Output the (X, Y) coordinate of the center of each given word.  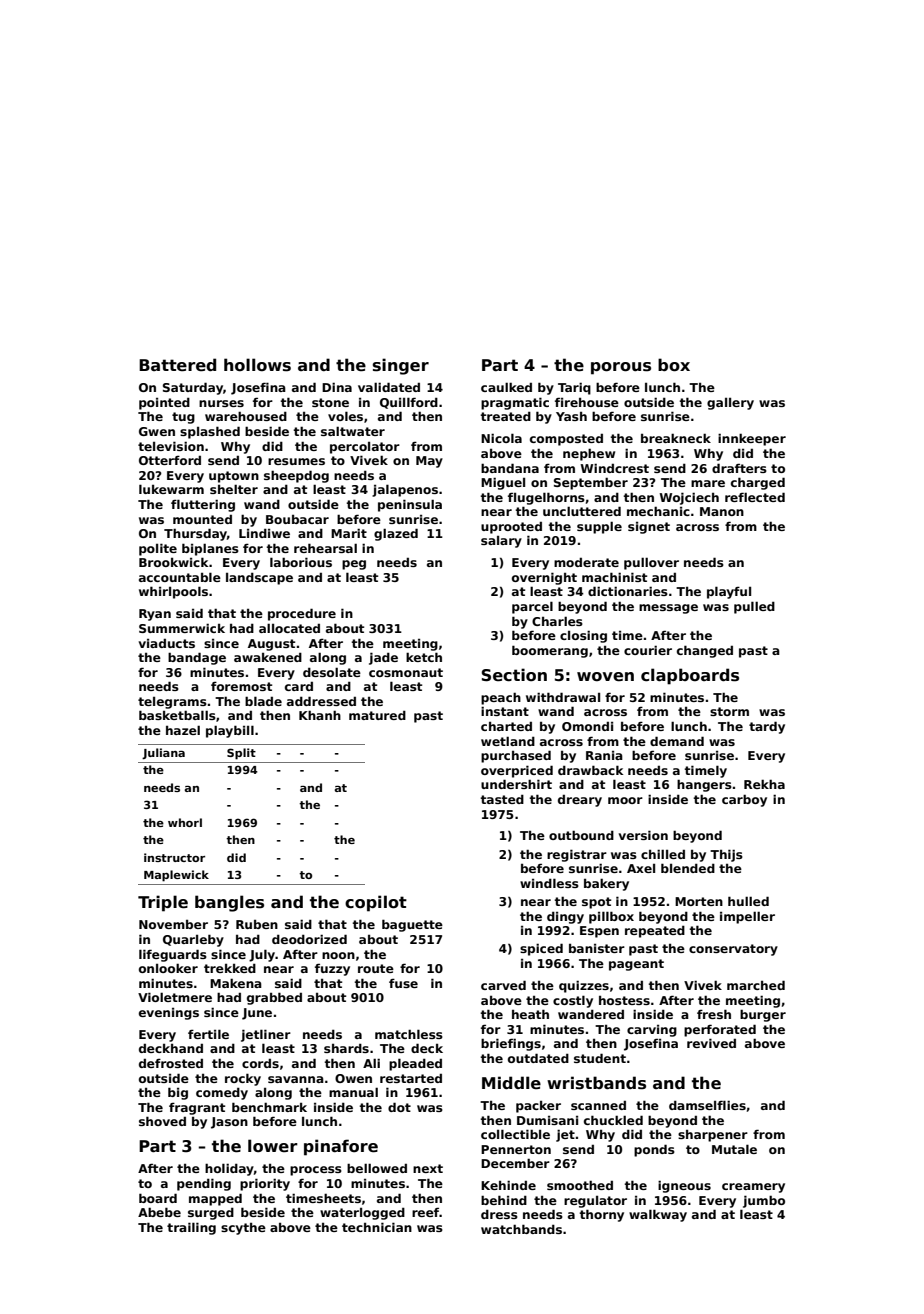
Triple (163, 903)
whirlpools (173, 592)
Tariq (574, 388)
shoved (162, 1121)
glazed (396, 534)
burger (763, 1015)
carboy (744, 800)
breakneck (676, 438)
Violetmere (175, 997)
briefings (511, 1044)
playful (729, 592)
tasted (502, 799)
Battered (177, 364)
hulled (748, 901)
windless (549, 883)
